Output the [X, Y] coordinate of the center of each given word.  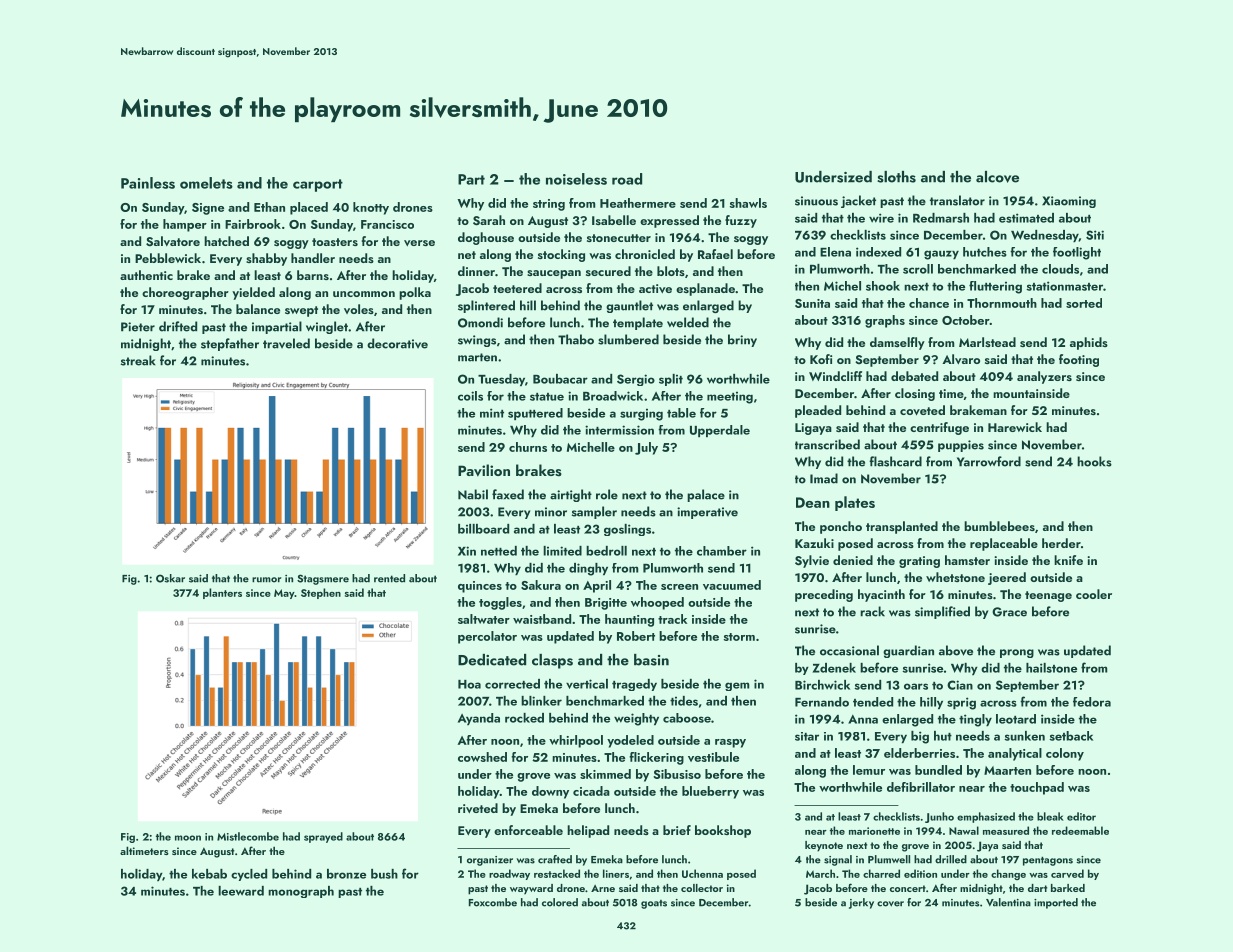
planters [222, 593]
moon [188, 838]
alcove [997, 177]
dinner [476, 271]
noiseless [576, 179]
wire [881, 218]
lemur [869, 770]
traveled [286, 343]
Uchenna [702, 873]
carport [318, 185]
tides [684, 701]
